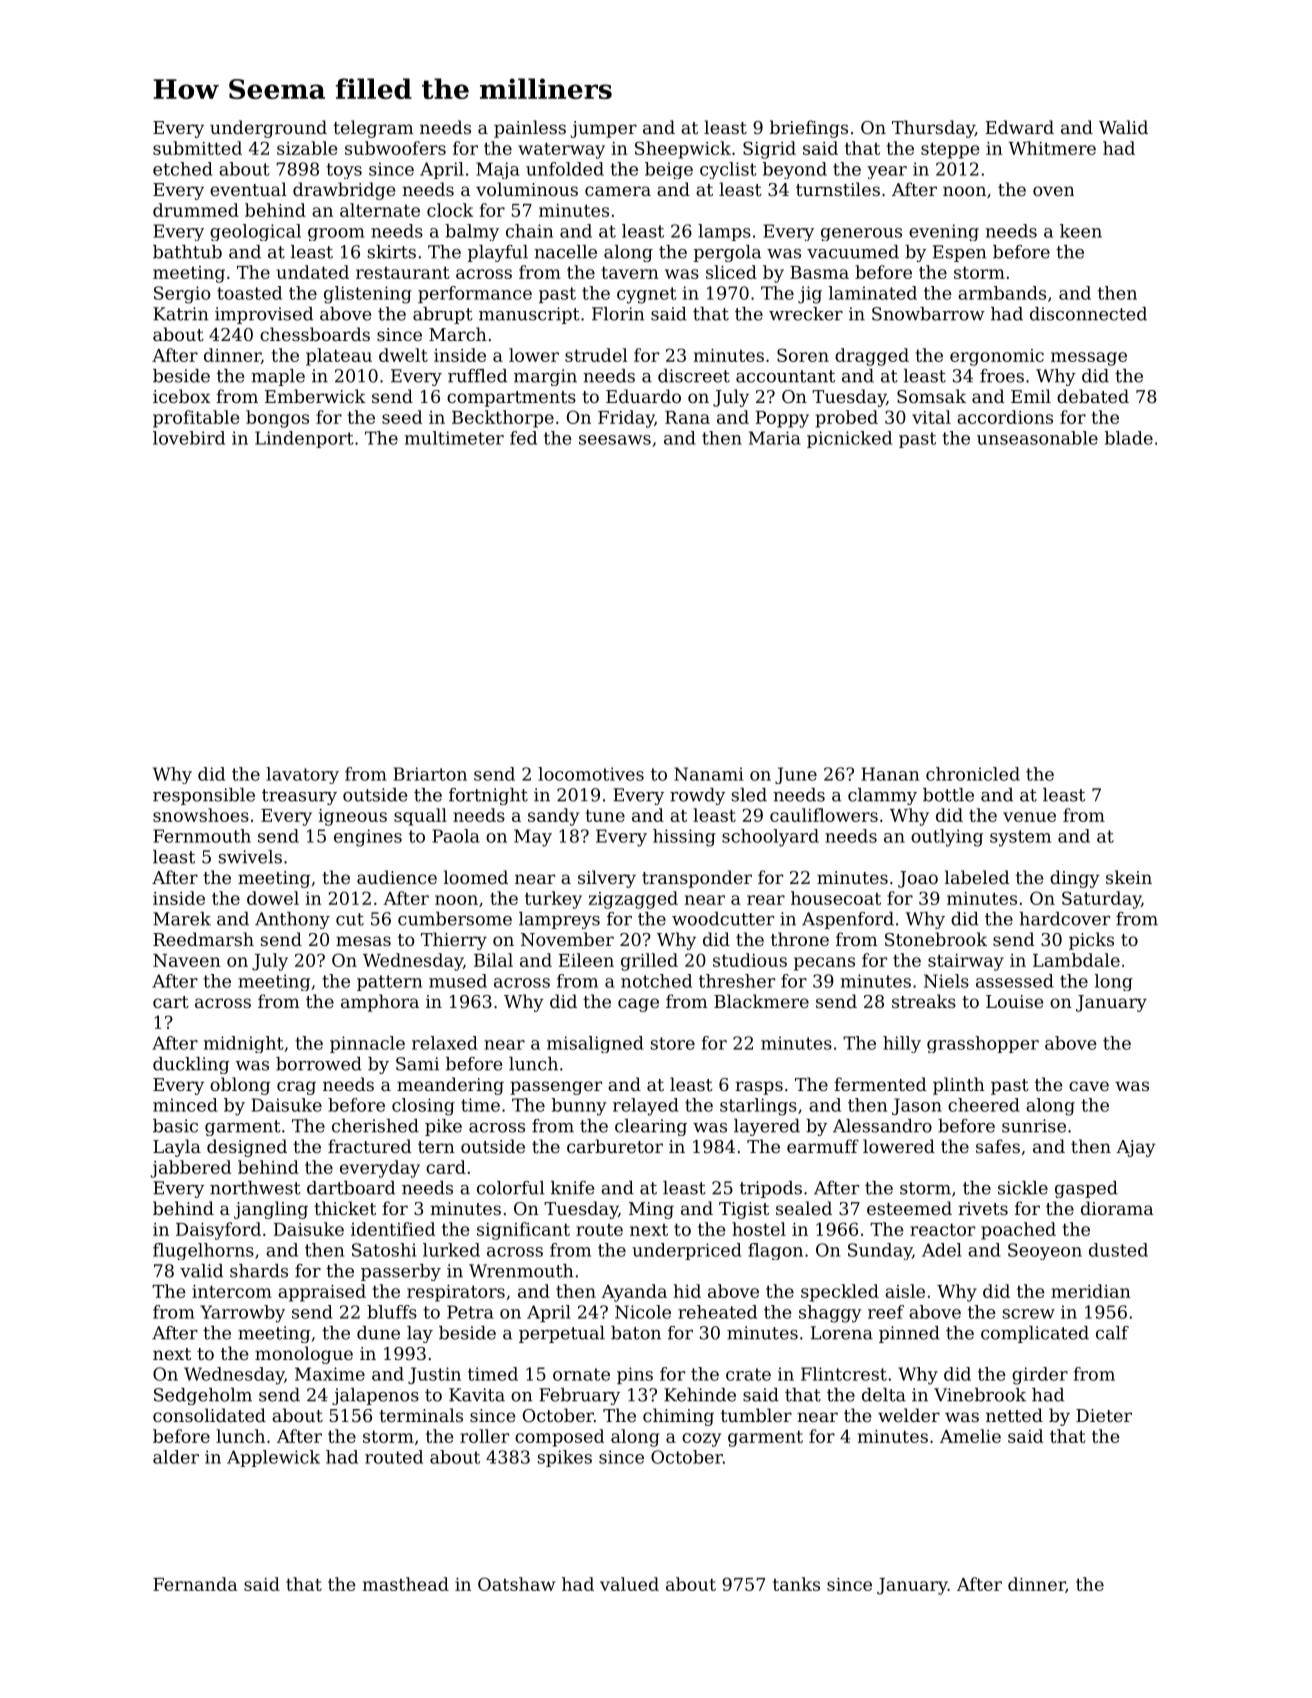 The height and width of the document is (1698, 1312). I want to click on painless, so click(530, 129).
